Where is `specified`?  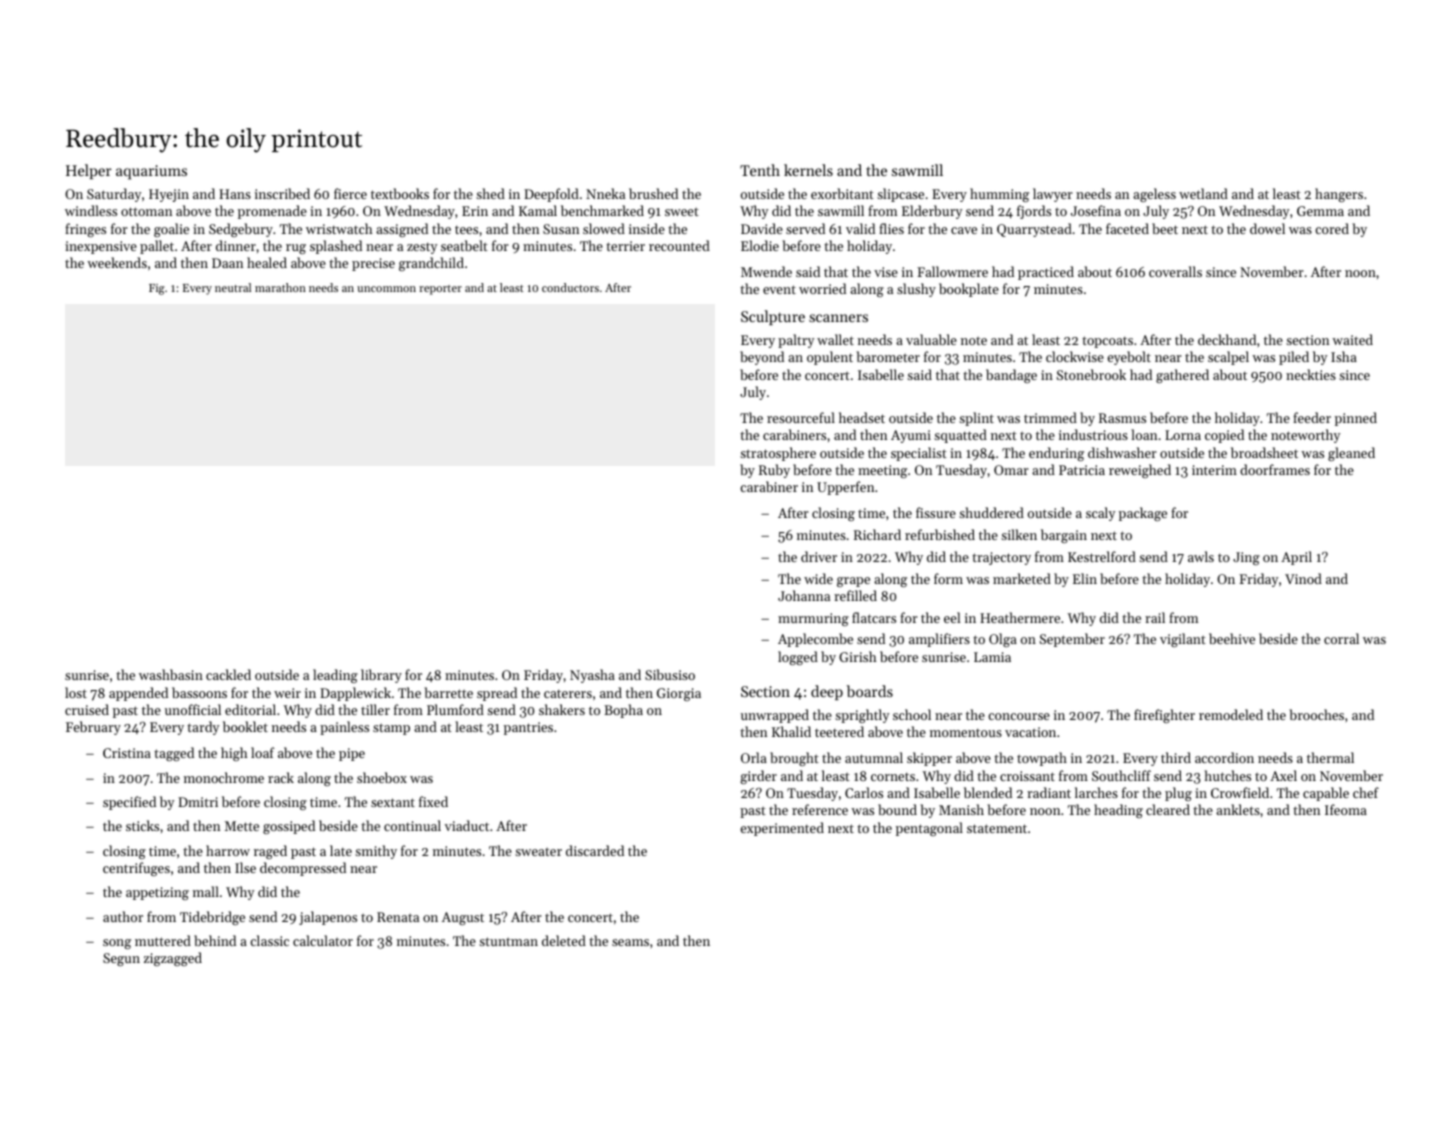
specified is located at coordinates (129, 803).
